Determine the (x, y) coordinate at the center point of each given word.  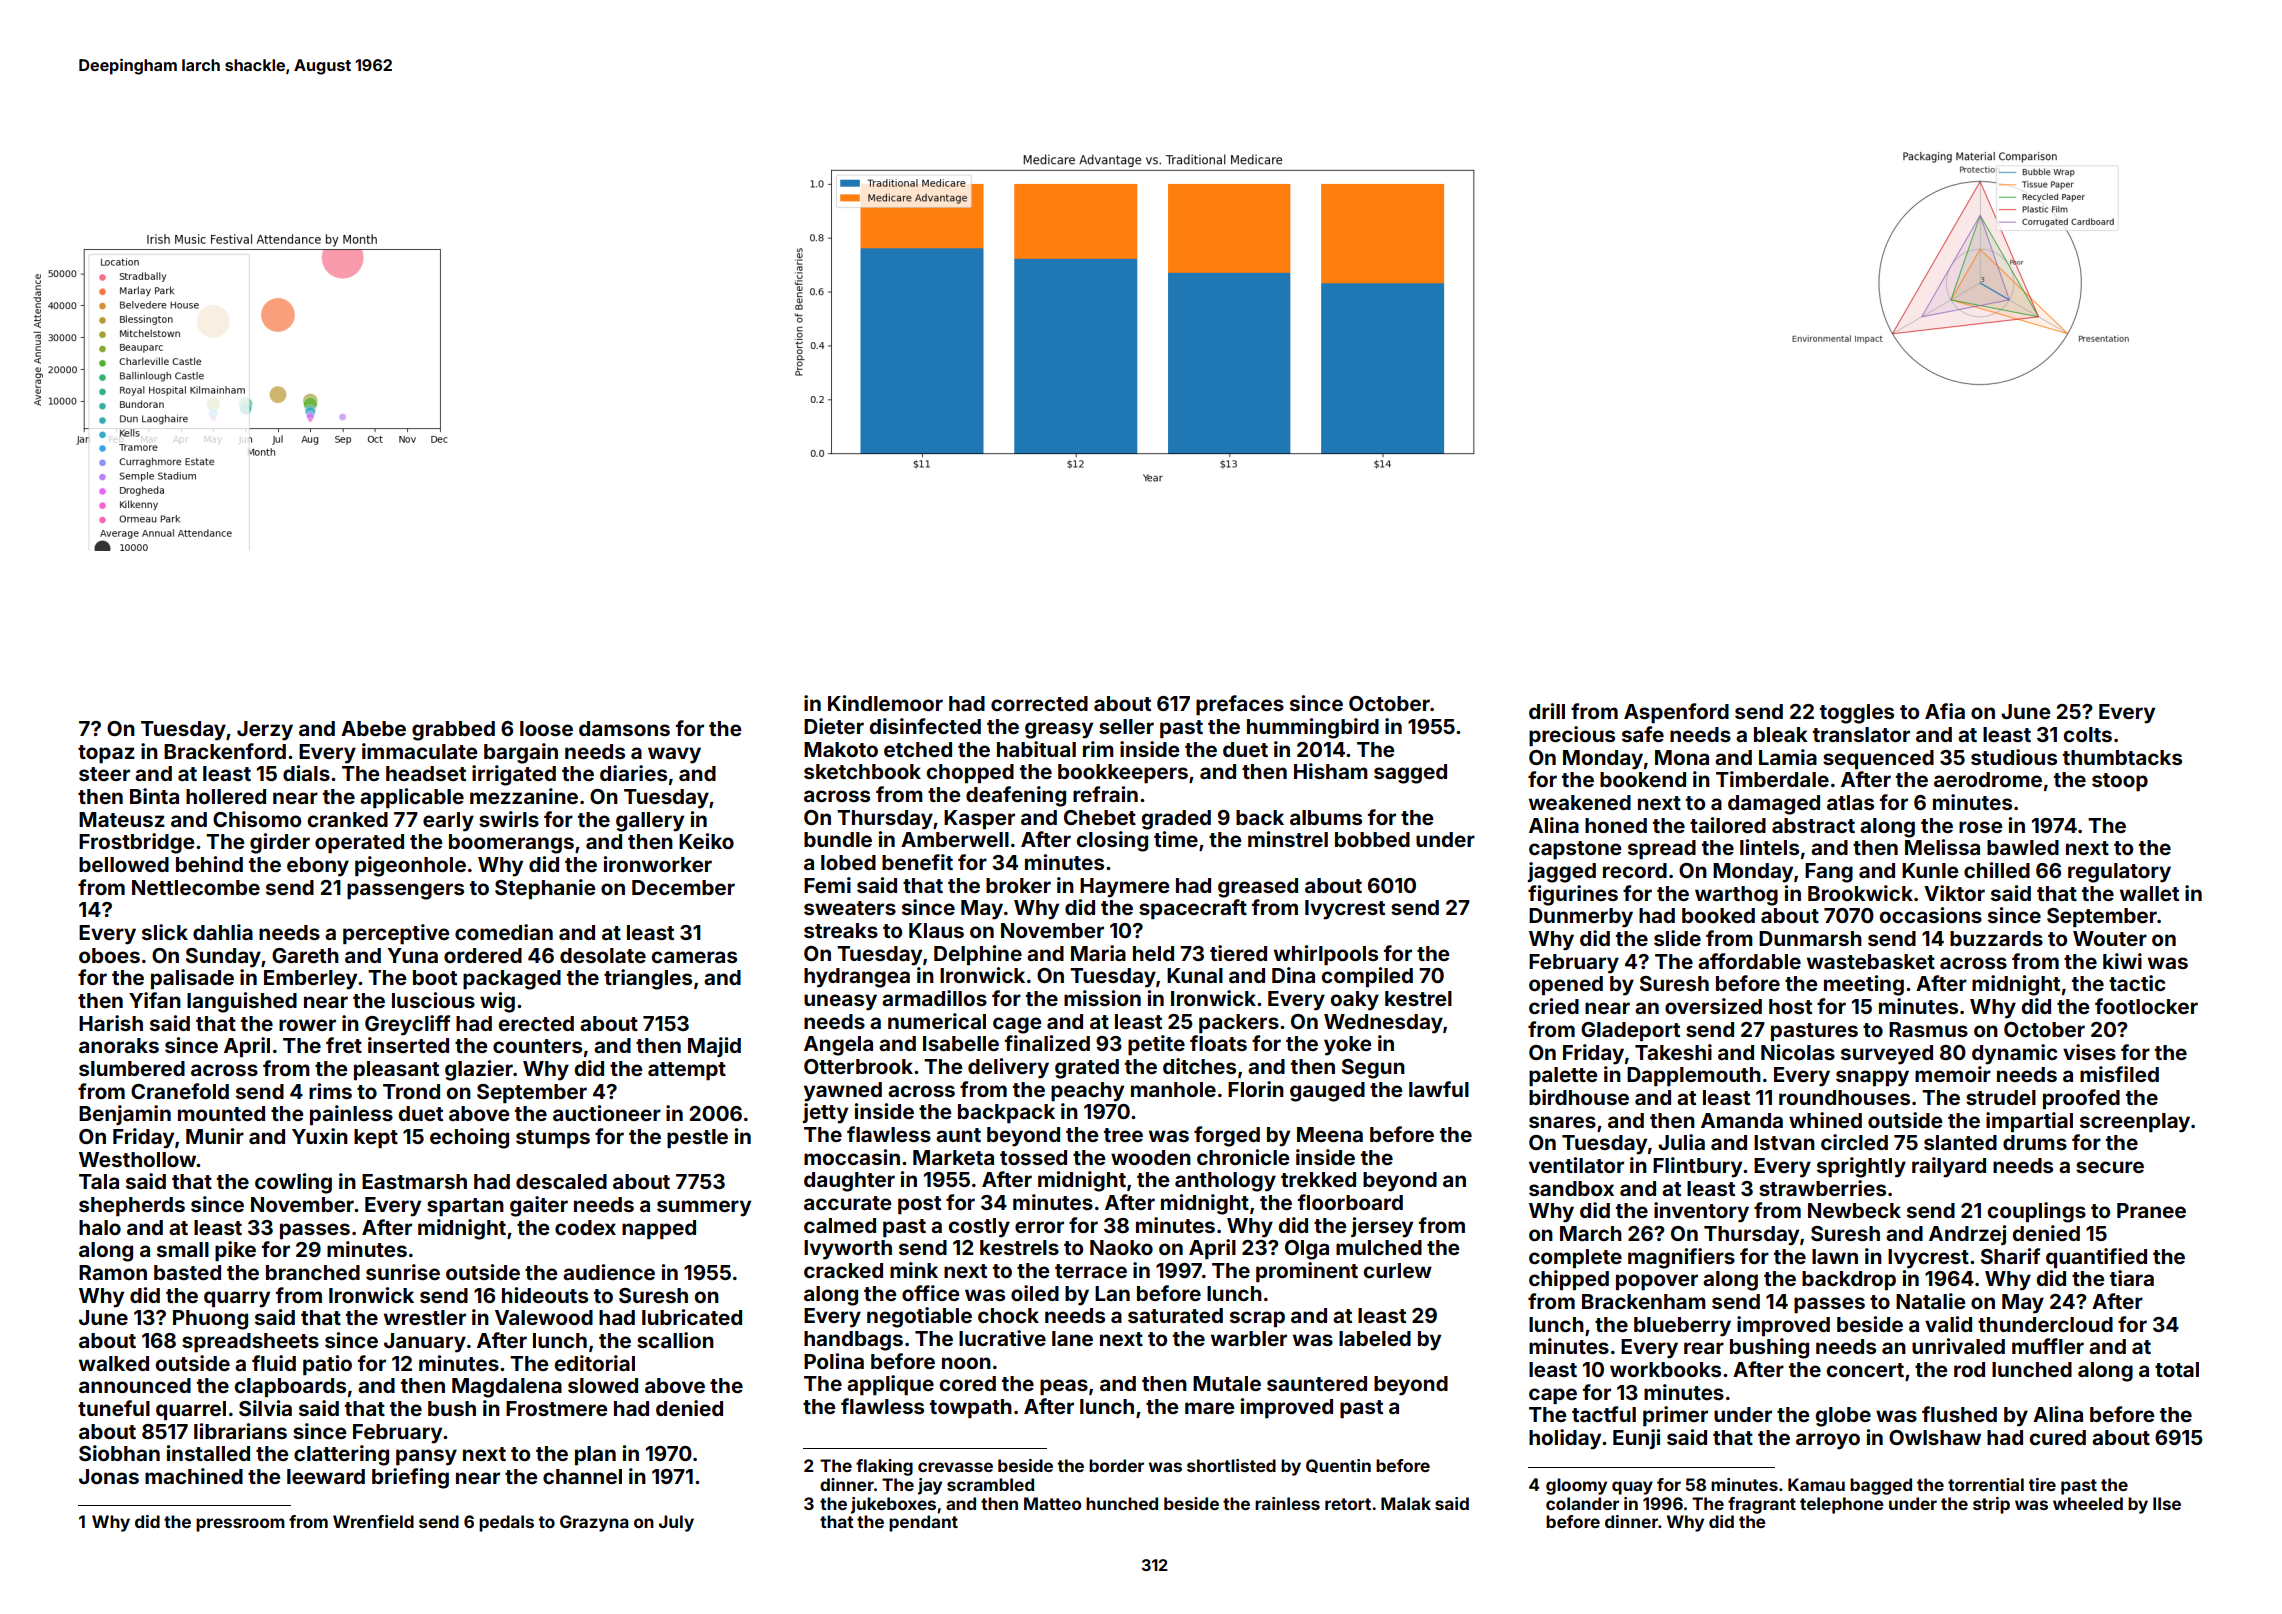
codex (585, 1227)
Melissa (1942, 847)
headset (426, 773)
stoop (2120, 782)
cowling (293, 1183)
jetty (825, 1113)
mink (914, 1270)
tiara (2132, 1278)
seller (1126, 726)
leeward (326, 1476)
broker (1018, 885)
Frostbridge (137, 843)
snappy (1872, 1078)
